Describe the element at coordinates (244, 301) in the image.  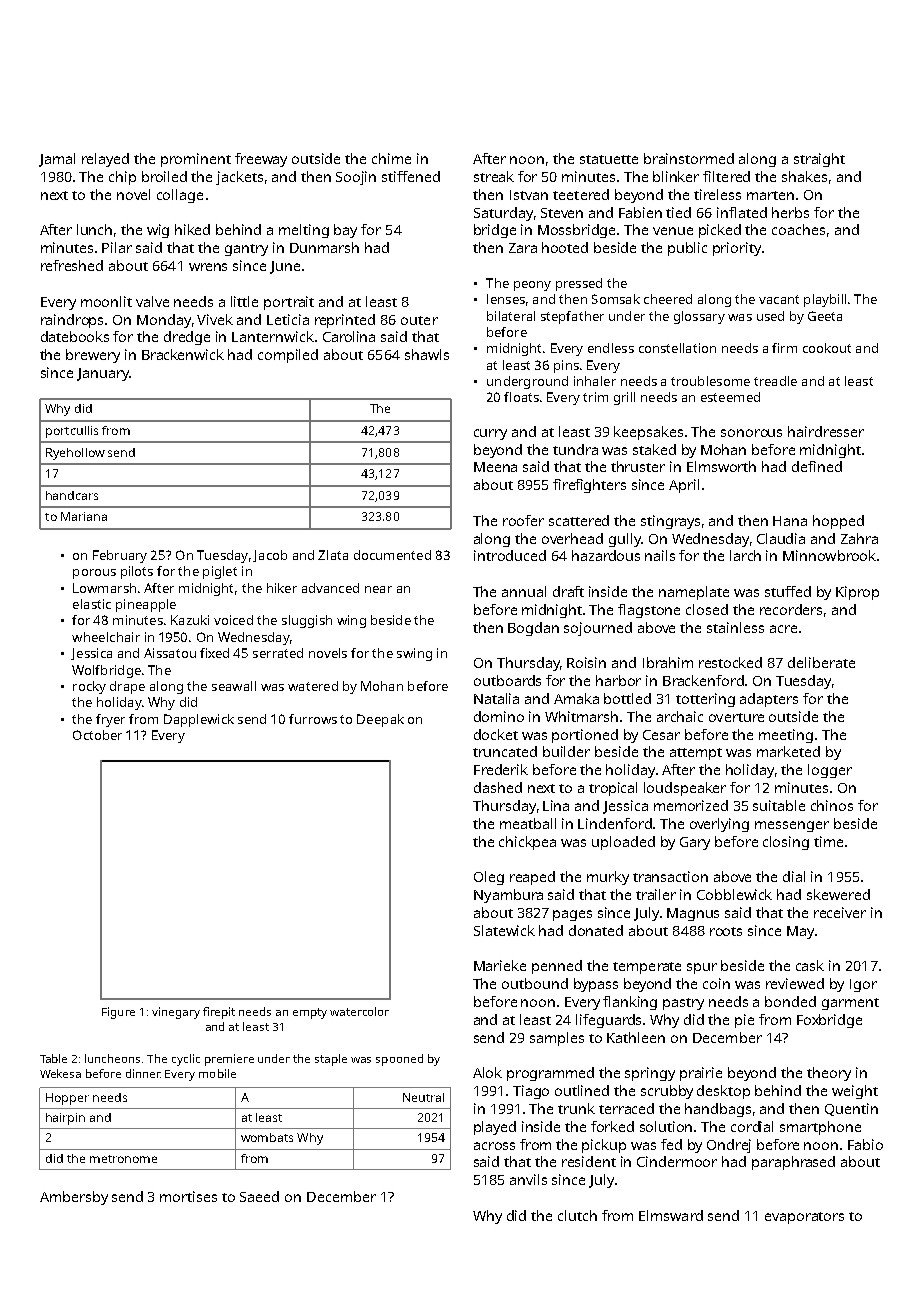
I see `little` at that location.
